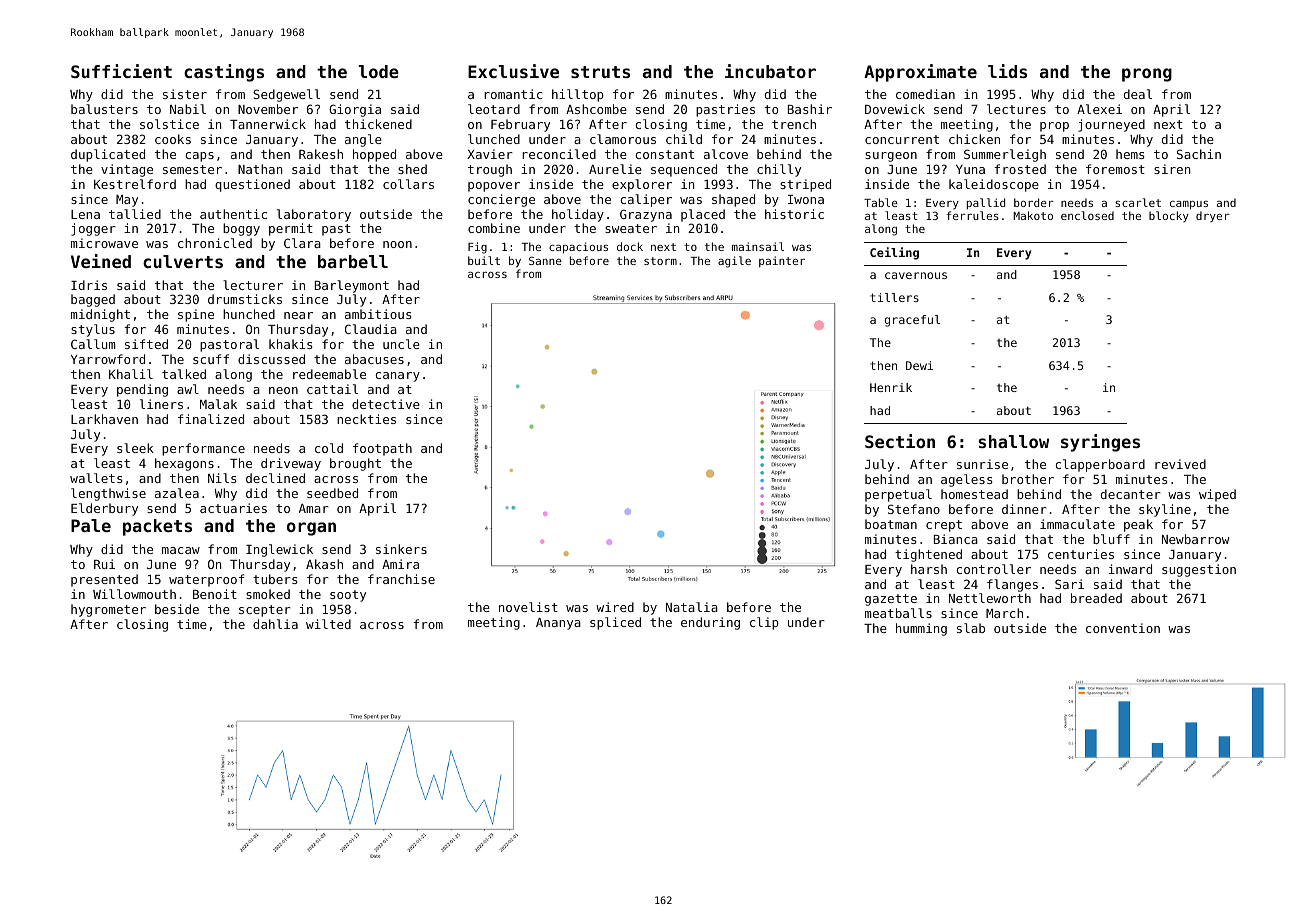 Image resolution: width=1308 pixels, height=924 pixels. What do you see at coordinates (919, 365) in the screenshot?
I see `Dewi` at bounding box center [919, 365].
